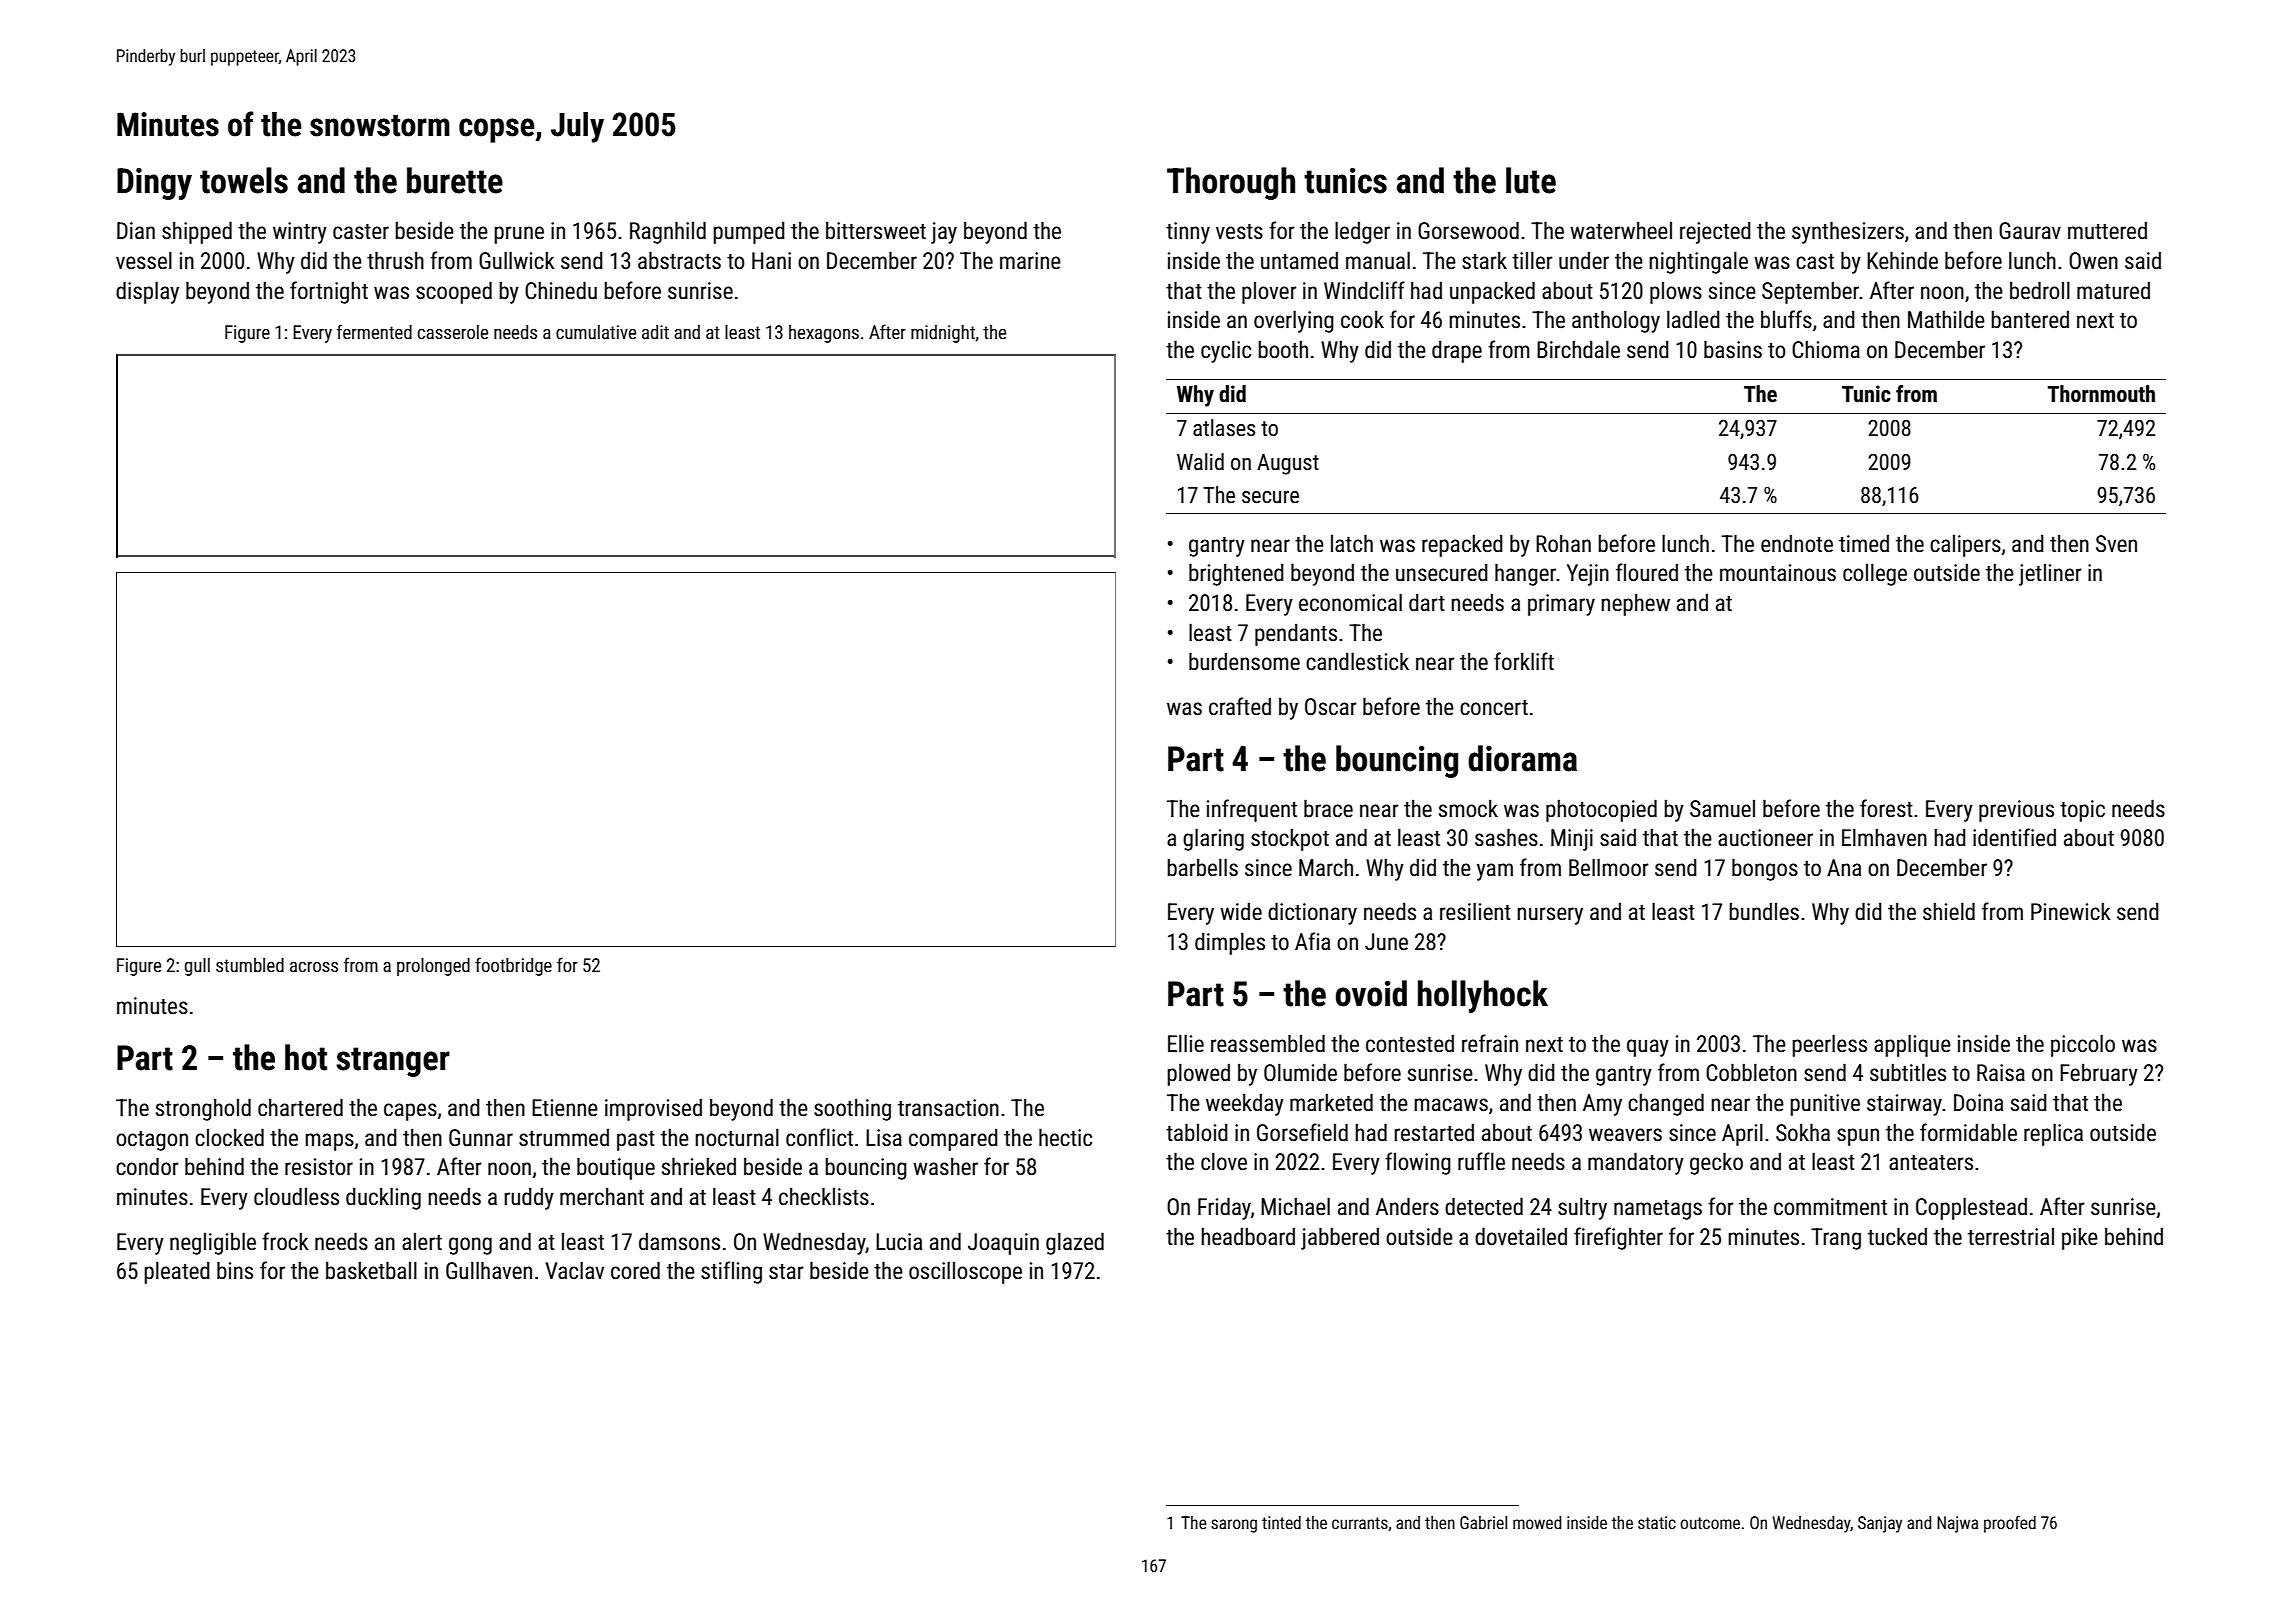 The height and width of the screenshot is (1614, 2282). What do you see at coordinates (513, 966) in the screenshot?
I see `footbridge` at bounding box center [513, 966].
